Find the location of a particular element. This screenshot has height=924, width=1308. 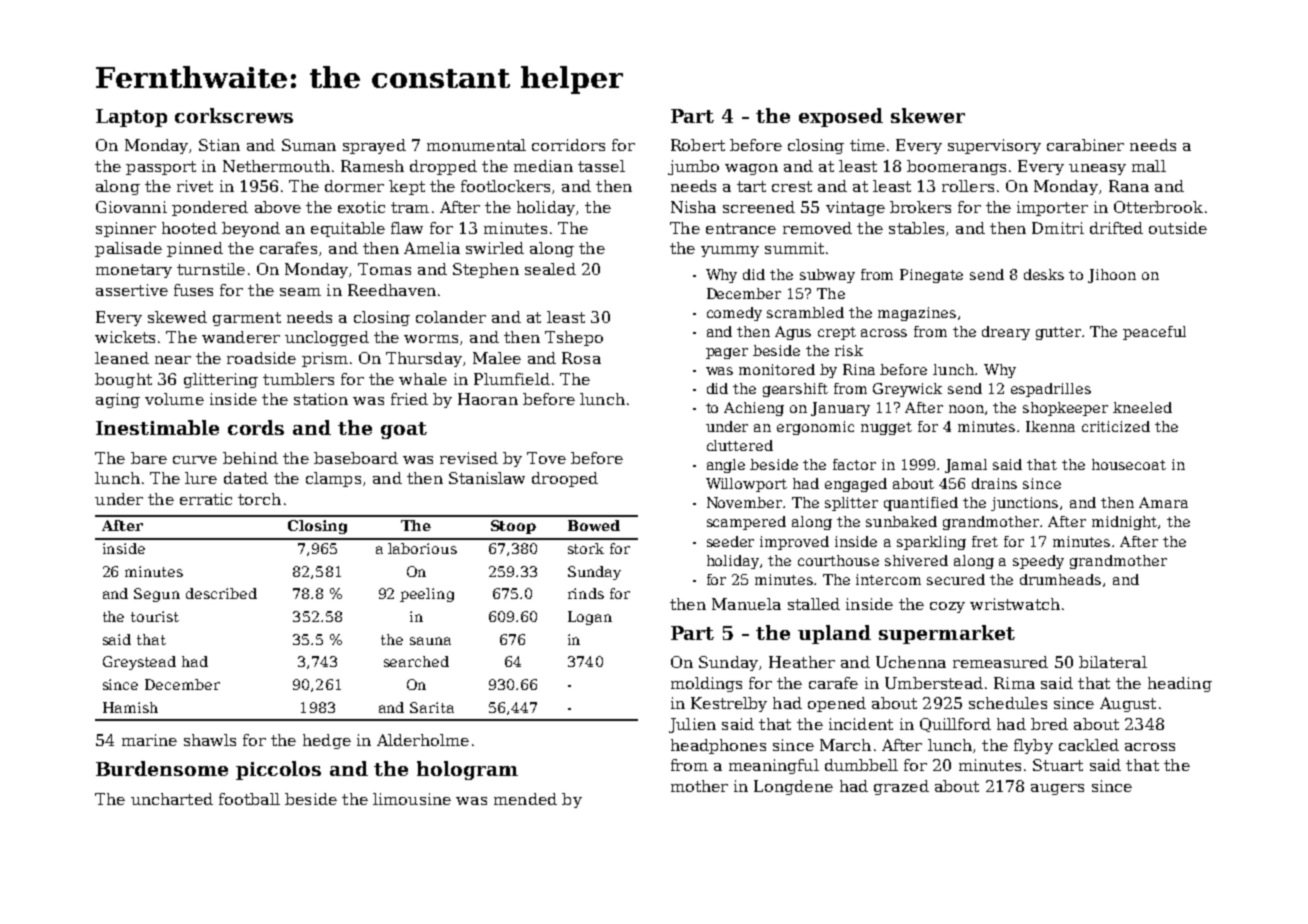

erratic is located at coordinates (206, 499).
